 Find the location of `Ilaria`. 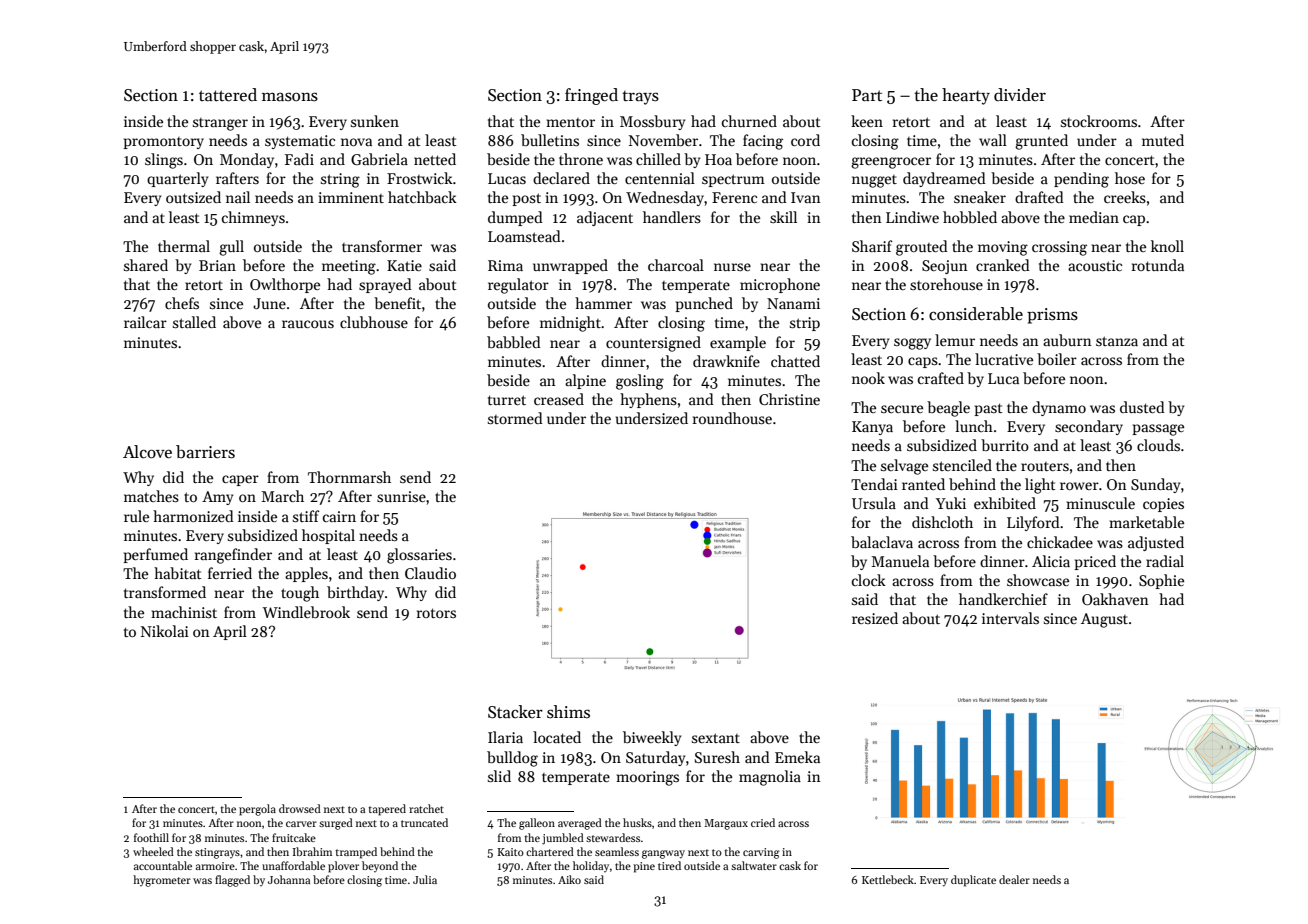

Ilaria is located at coordinates (505, 737).
